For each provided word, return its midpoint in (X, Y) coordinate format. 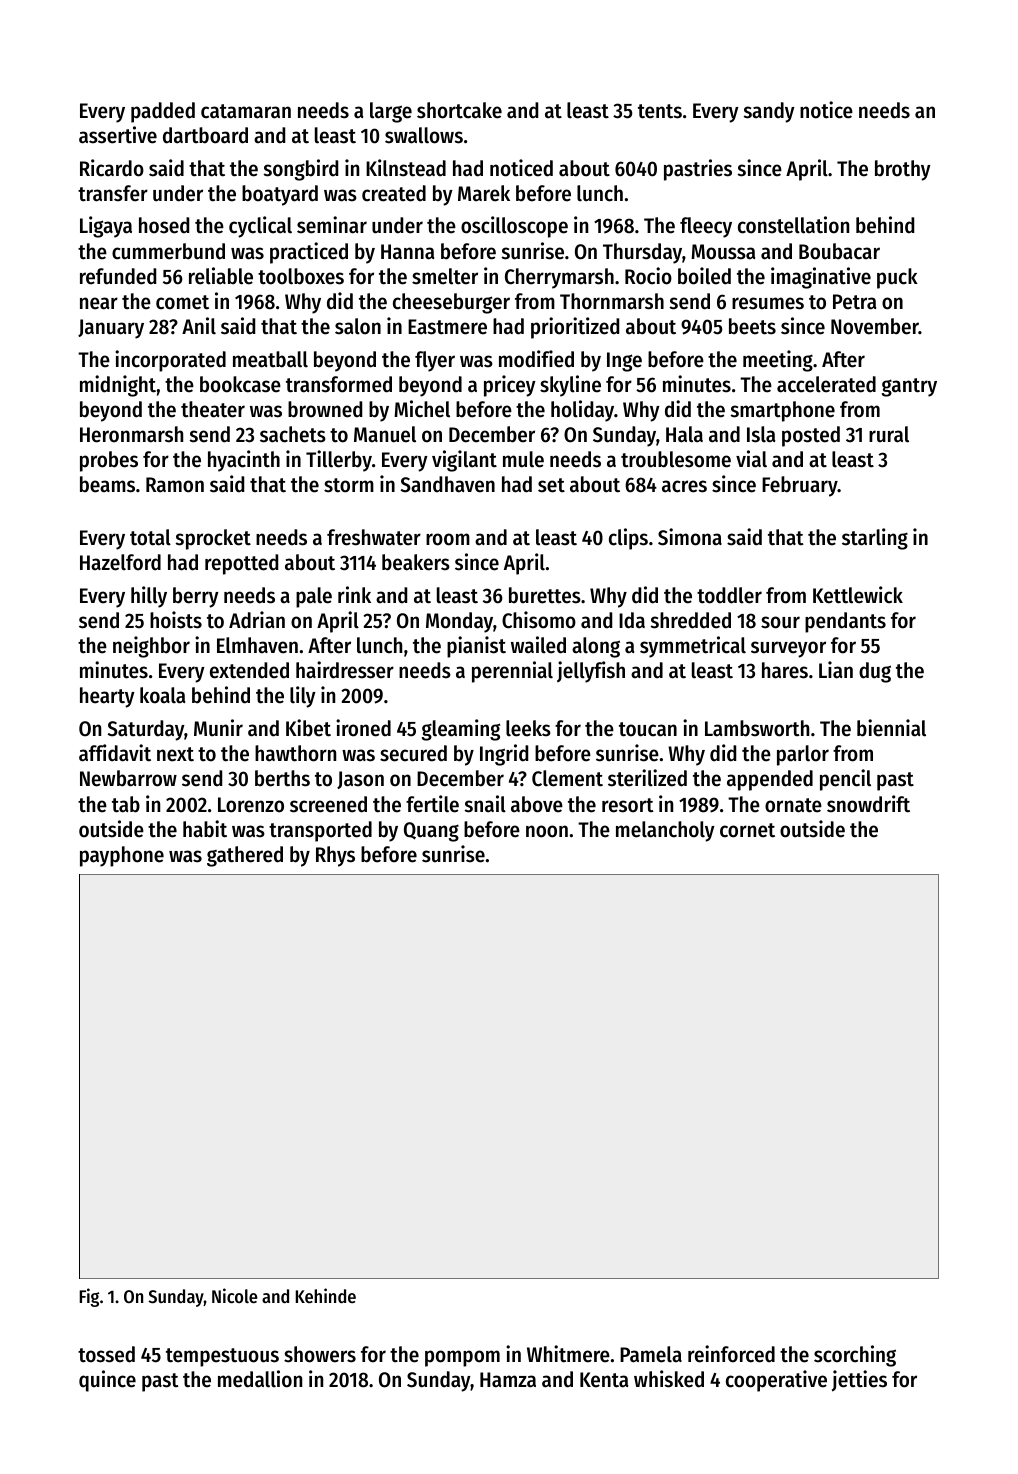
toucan (648, 729)
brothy (903, 170)
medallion (260, 1379)
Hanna (407, 252)
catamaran (246, 111)
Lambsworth (757, 728)
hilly (149, 597)
